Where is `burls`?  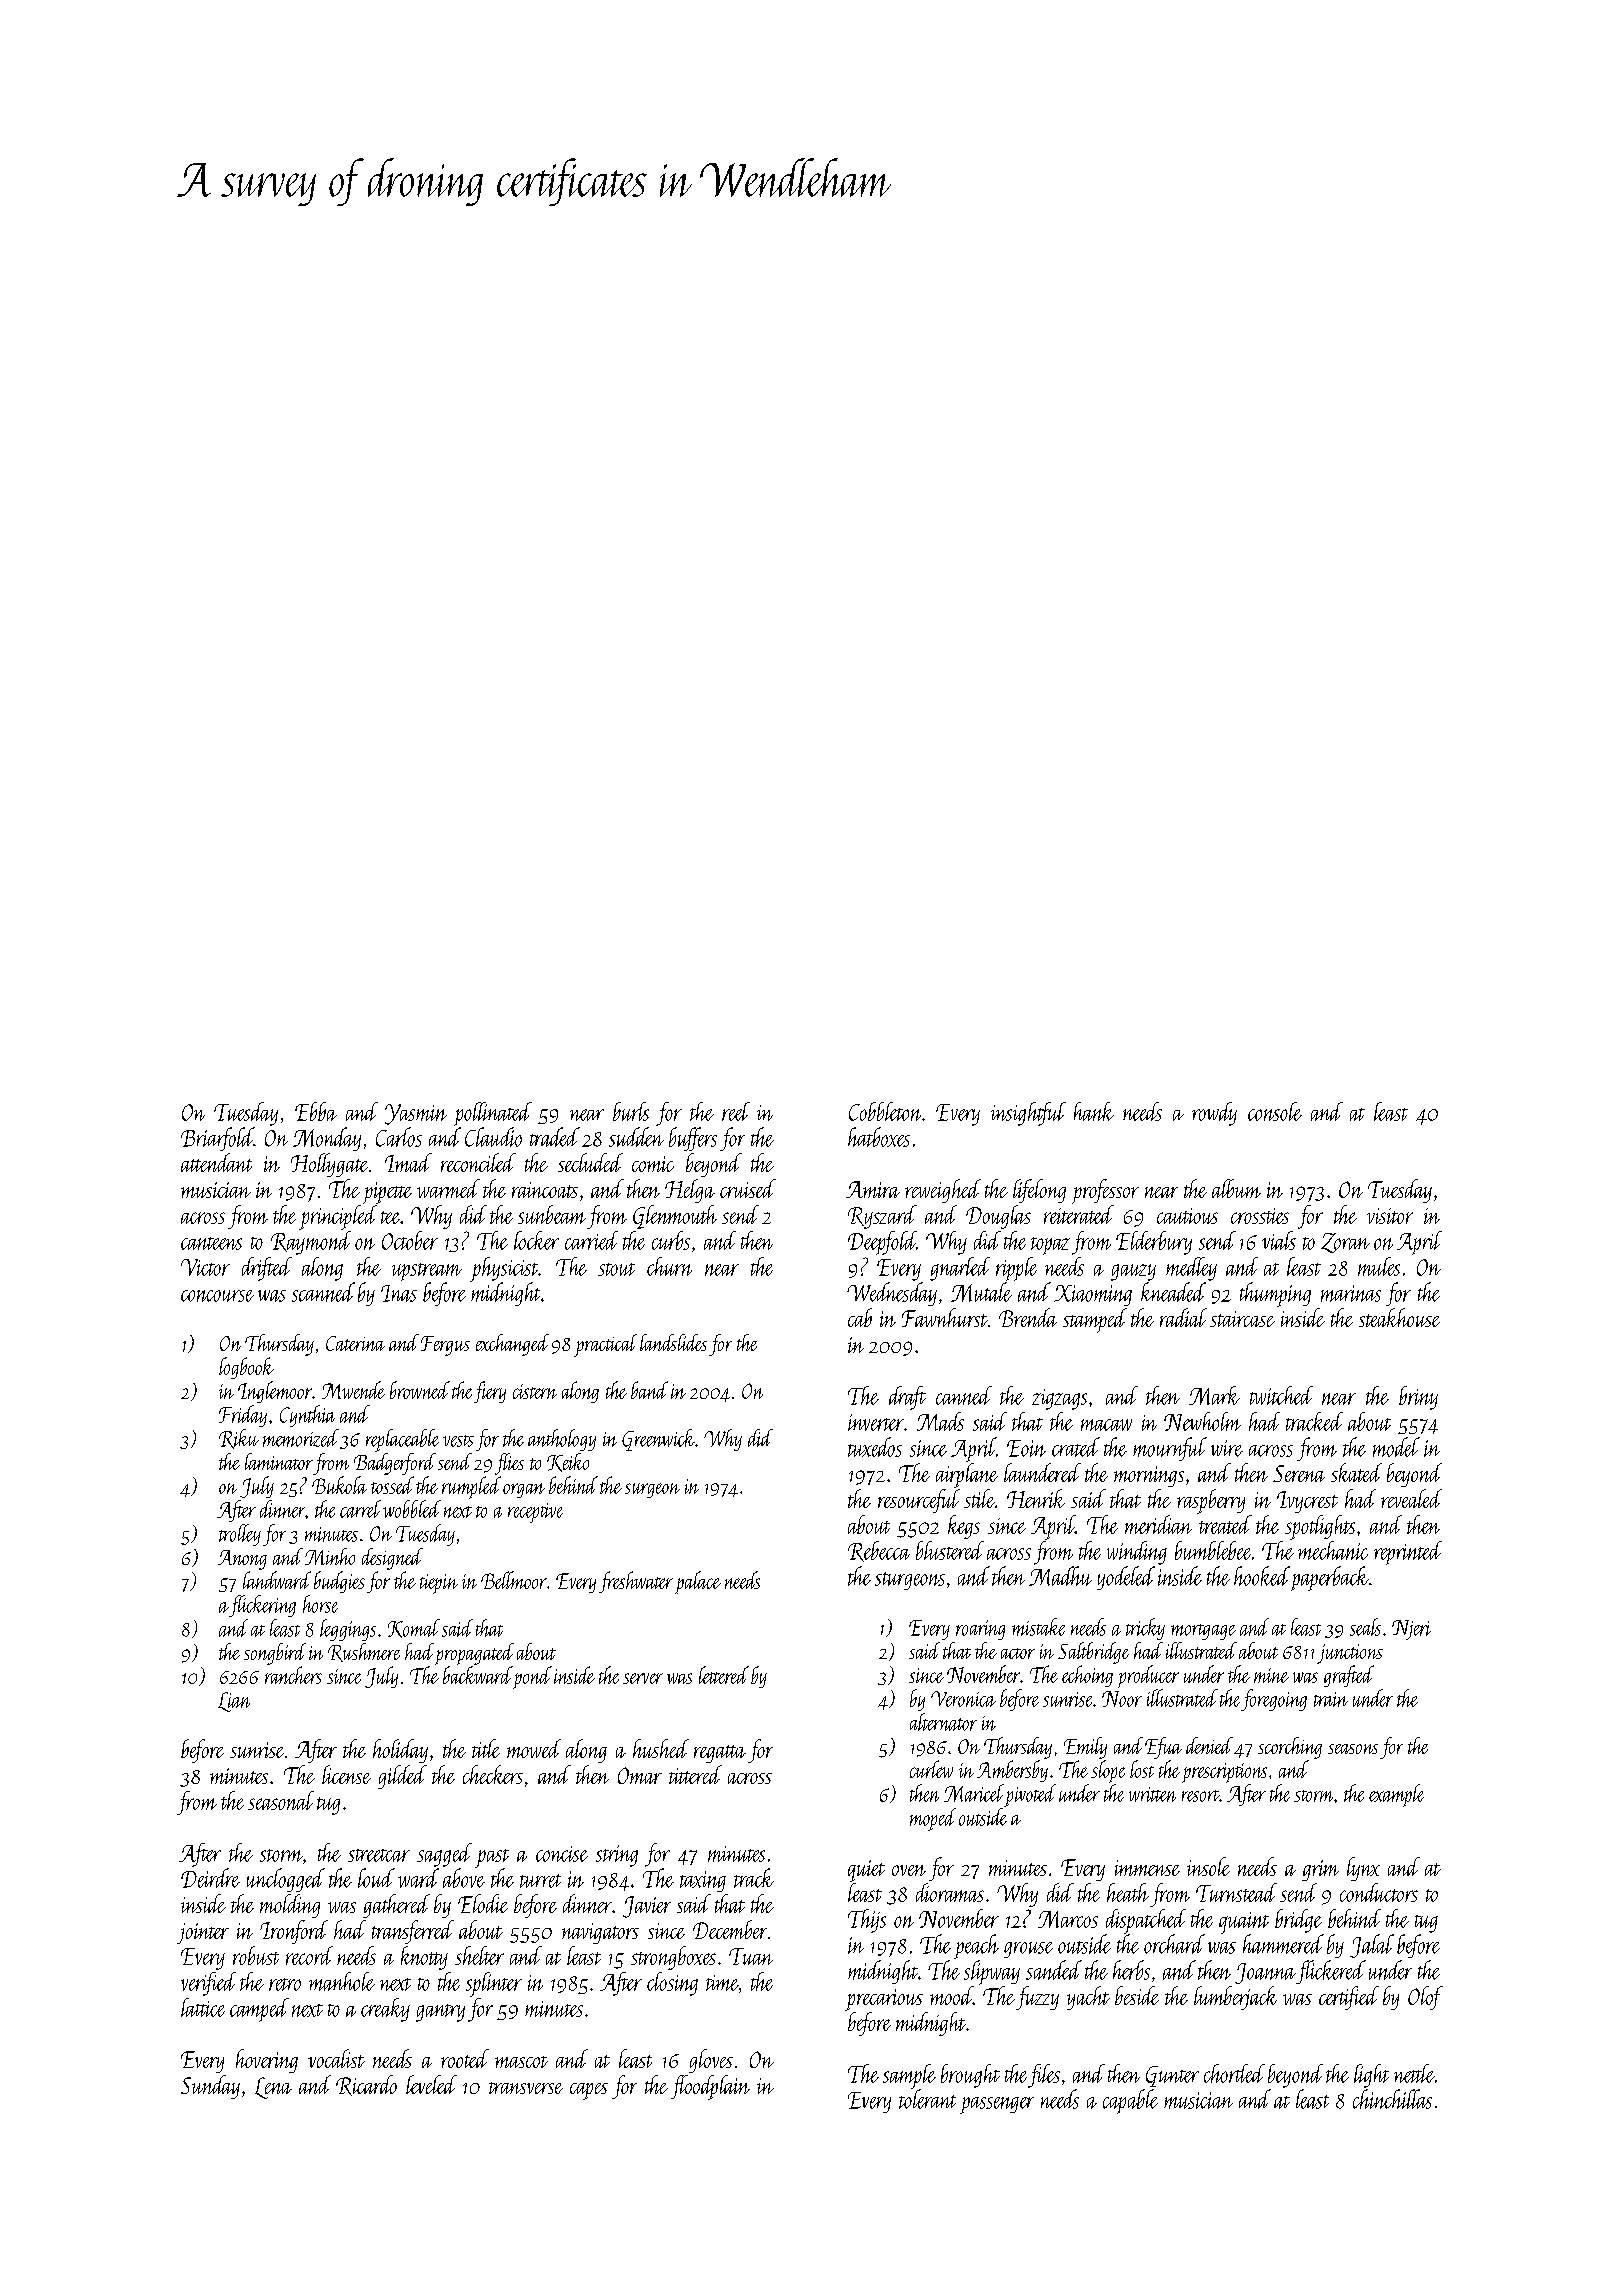 burls is located at coordinates (631, 1111).
